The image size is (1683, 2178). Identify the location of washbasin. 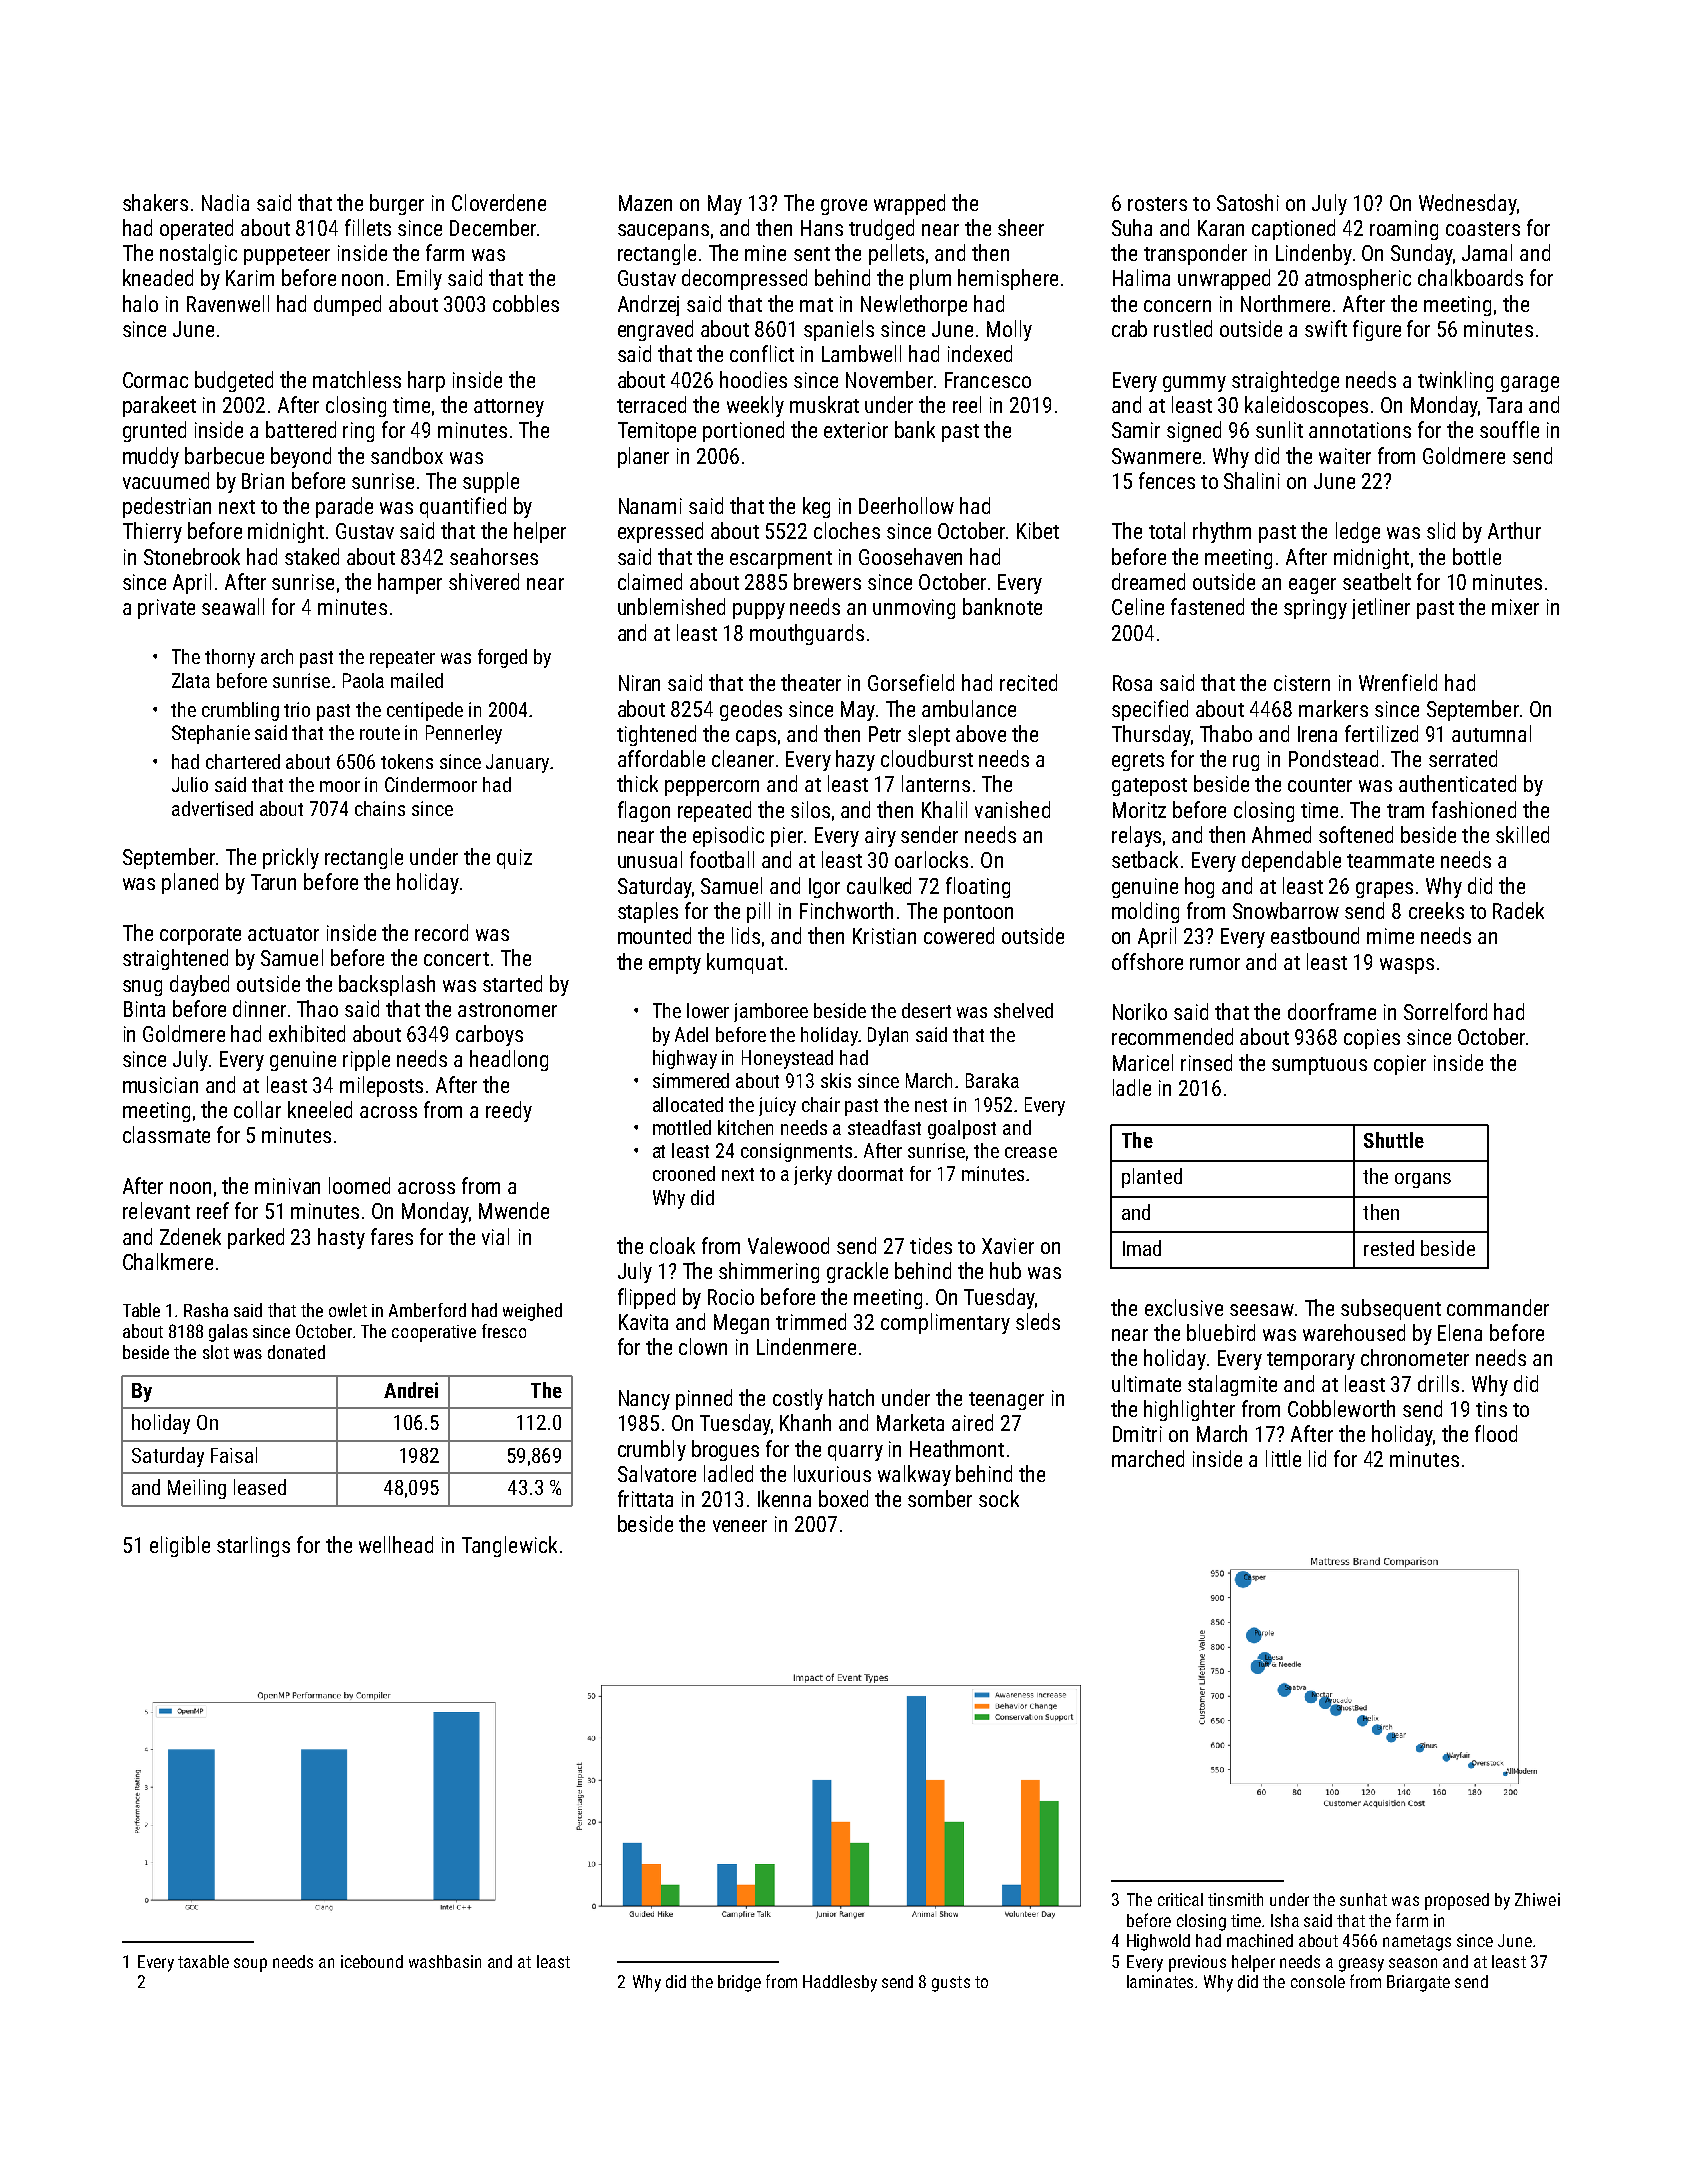
(445, 1961).
